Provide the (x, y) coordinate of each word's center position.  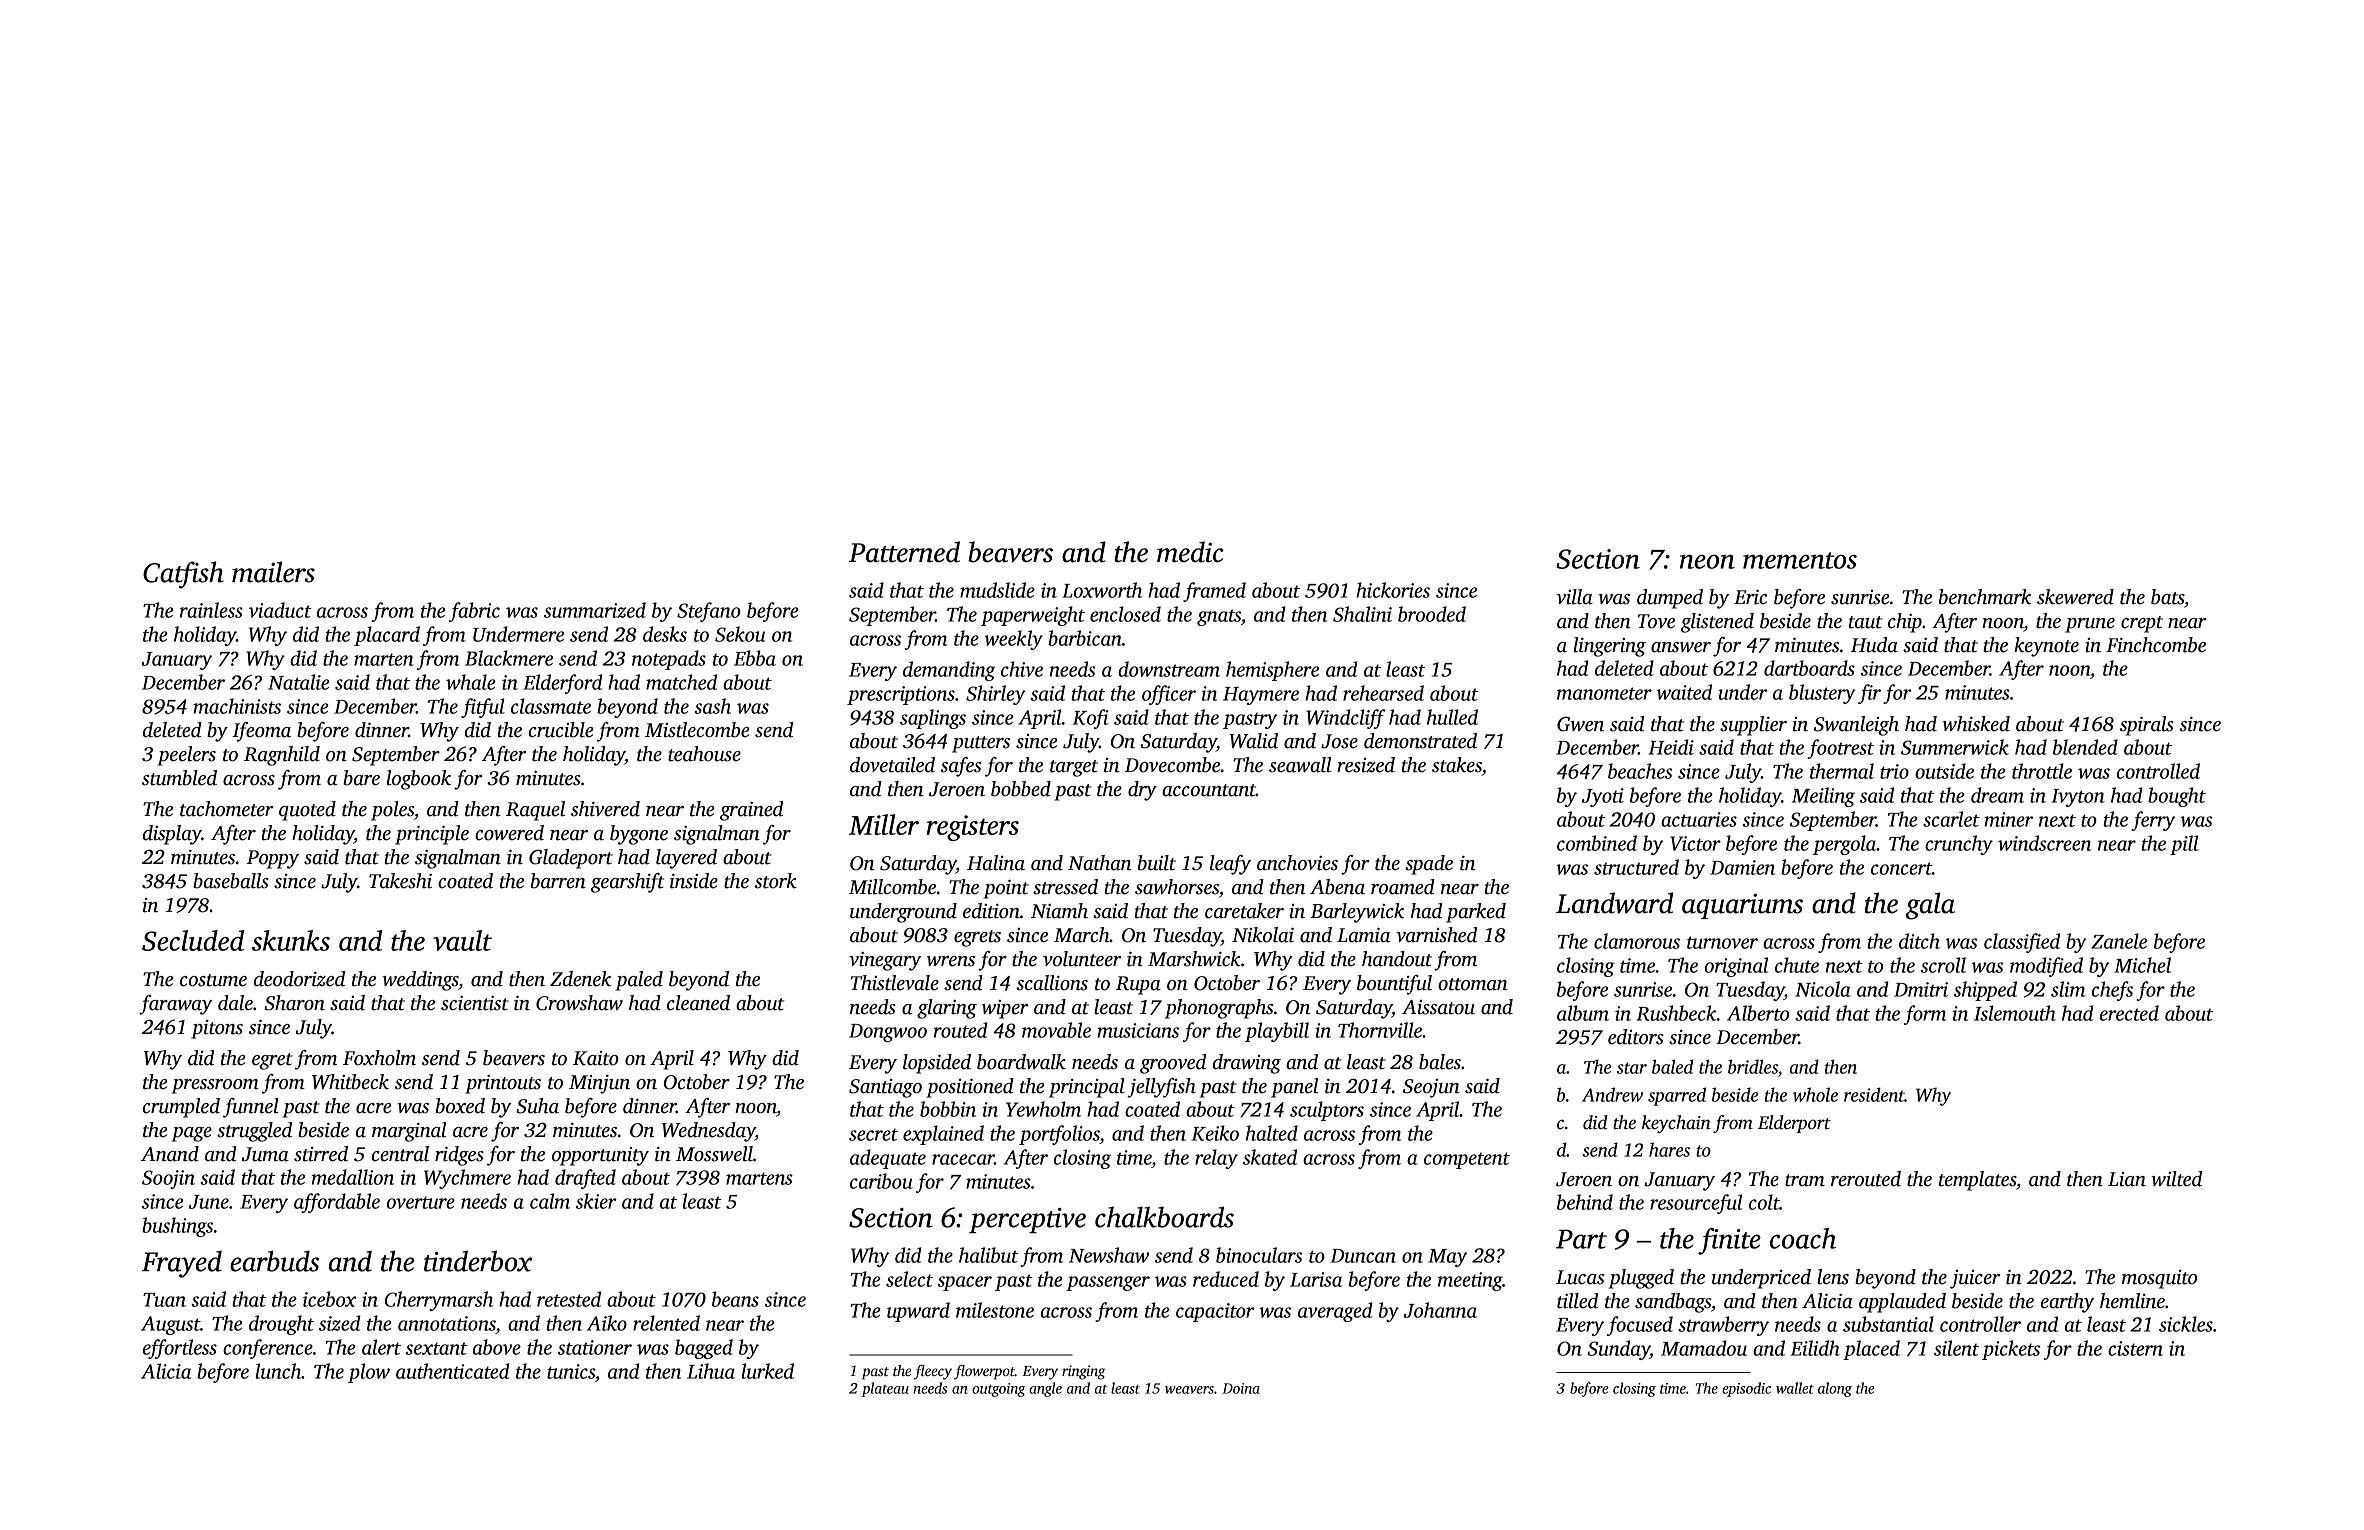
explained (943, 1135)
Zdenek (580, 979)
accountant (1209, 790)
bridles (1753, 1066)
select (909, 1279)
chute (1797, 965)
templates (1977, 1181)
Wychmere (467, 1179)
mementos (1800, 560)
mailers (273, 572)
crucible (561, 730)
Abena (1337, 887)
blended (2085, 747)
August (170, 1325)
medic (1190, 552)
